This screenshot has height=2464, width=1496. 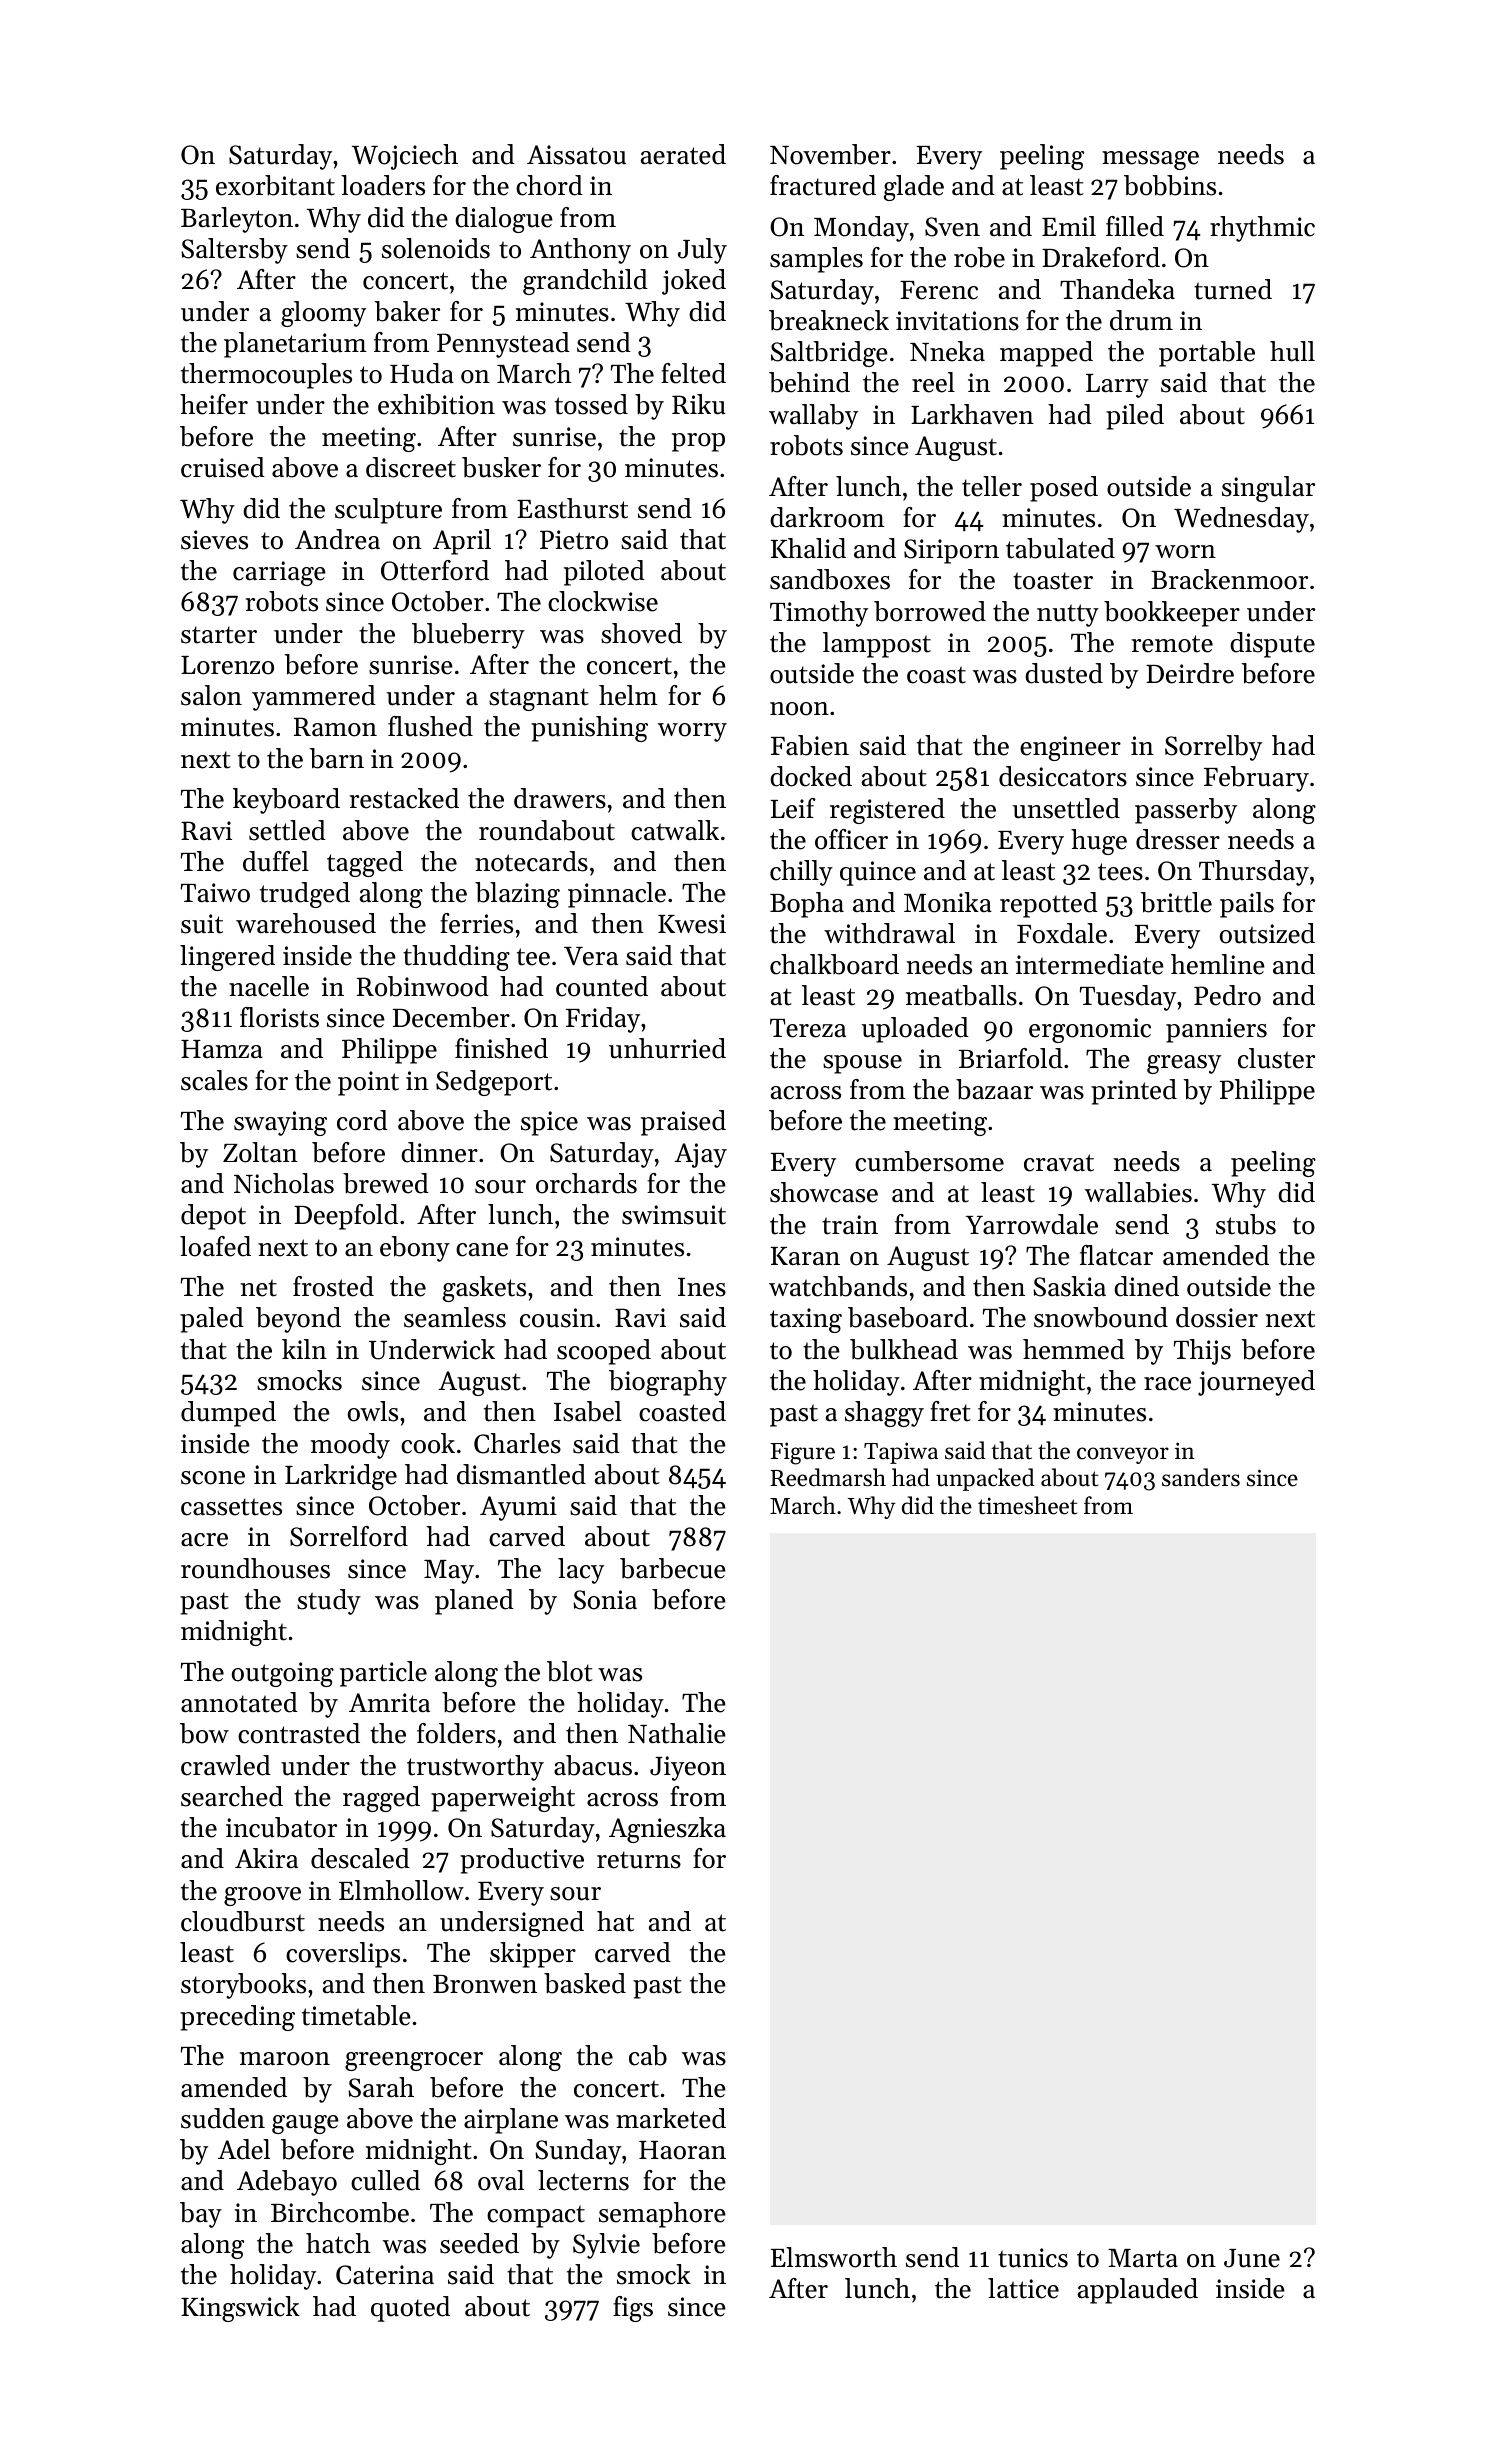 I want to click on exorbitant, so click(x=275, y=185).
